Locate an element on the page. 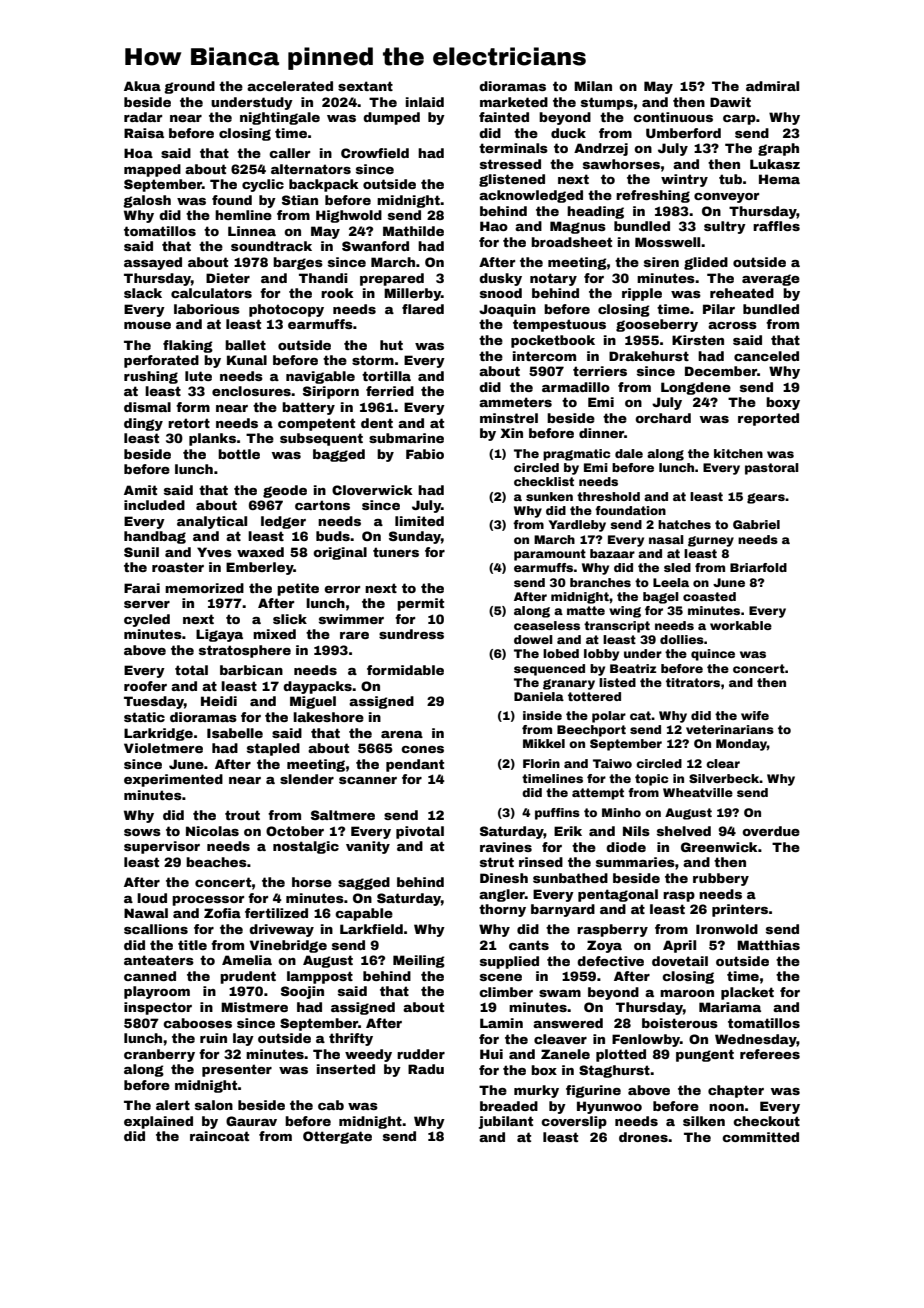  geode is located at coordinates (285, 491).
